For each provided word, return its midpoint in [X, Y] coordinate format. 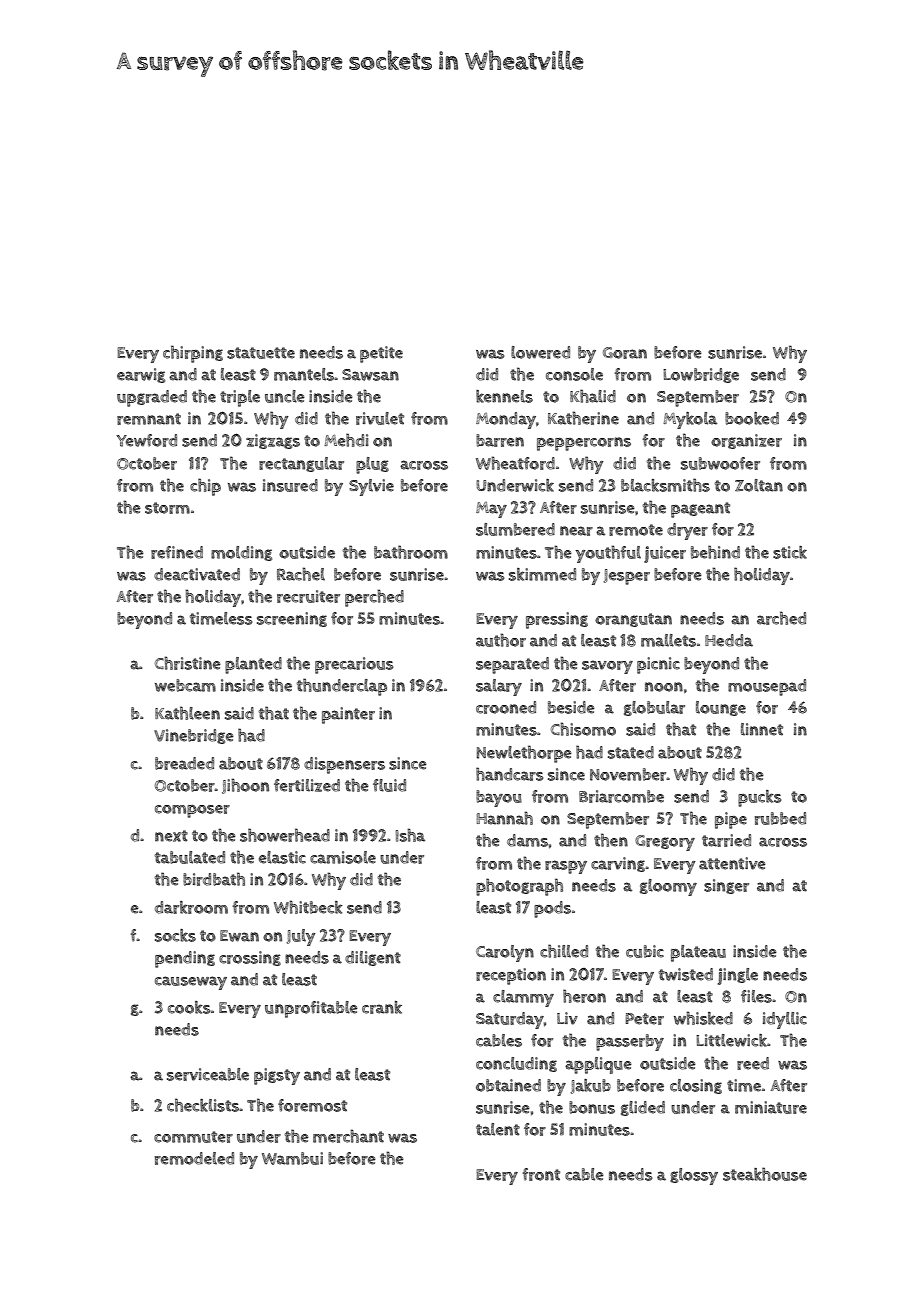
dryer [687, 531]
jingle [738, 976]
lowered [540, 352]
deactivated [197, 574]
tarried [726, 840]
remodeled [194, 1158]
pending [185, 959]
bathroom [411, 552]
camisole [343, 857]
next [171, 836]
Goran [625, 353]
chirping [193, 354]
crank [382, 1007]
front [541, 1174]
